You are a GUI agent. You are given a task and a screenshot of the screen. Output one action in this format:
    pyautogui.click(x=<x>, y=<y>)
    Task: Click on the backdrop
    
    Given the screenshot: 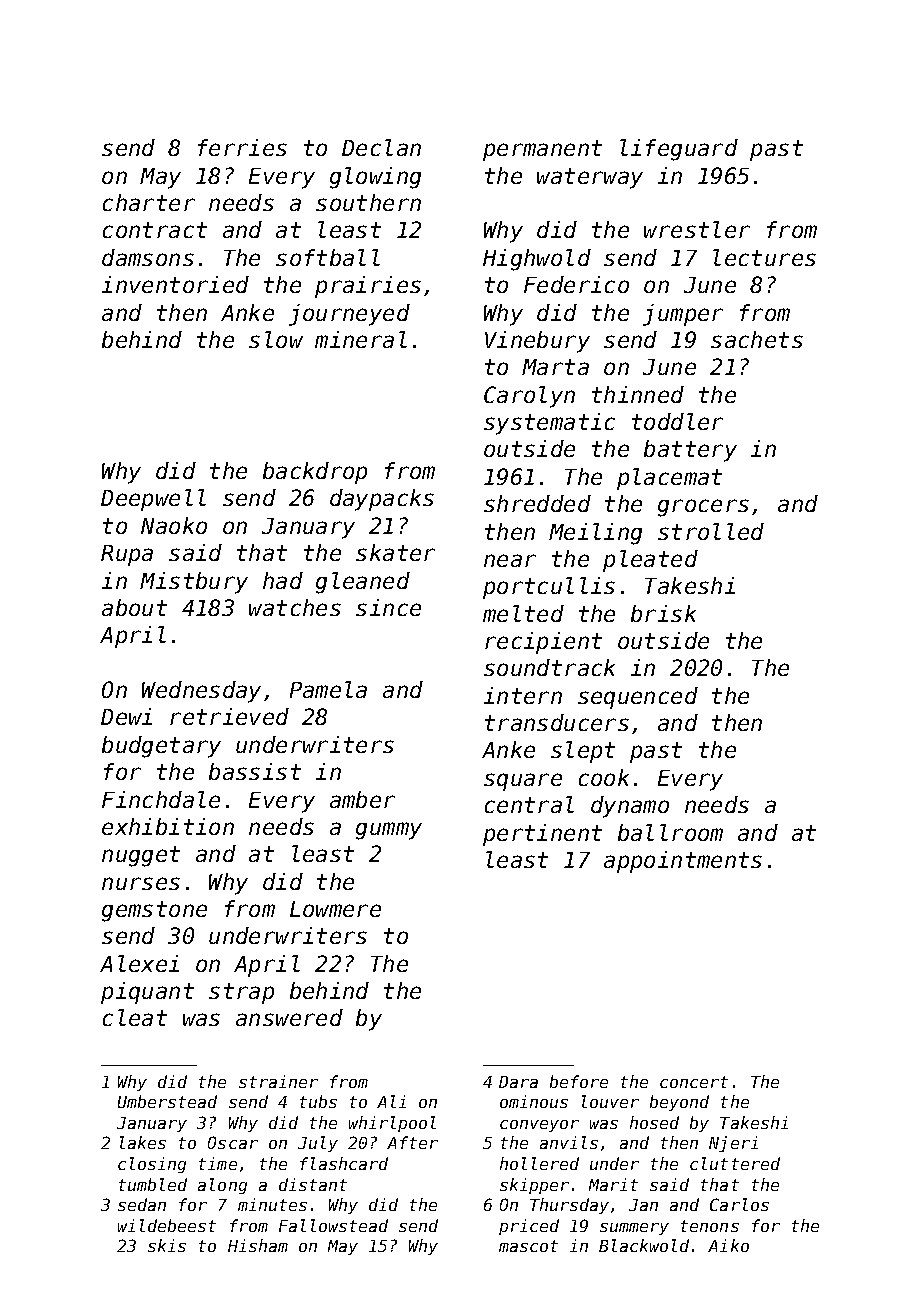 What is the action you would take?
    pyautogui.click(x=315, y=473)
